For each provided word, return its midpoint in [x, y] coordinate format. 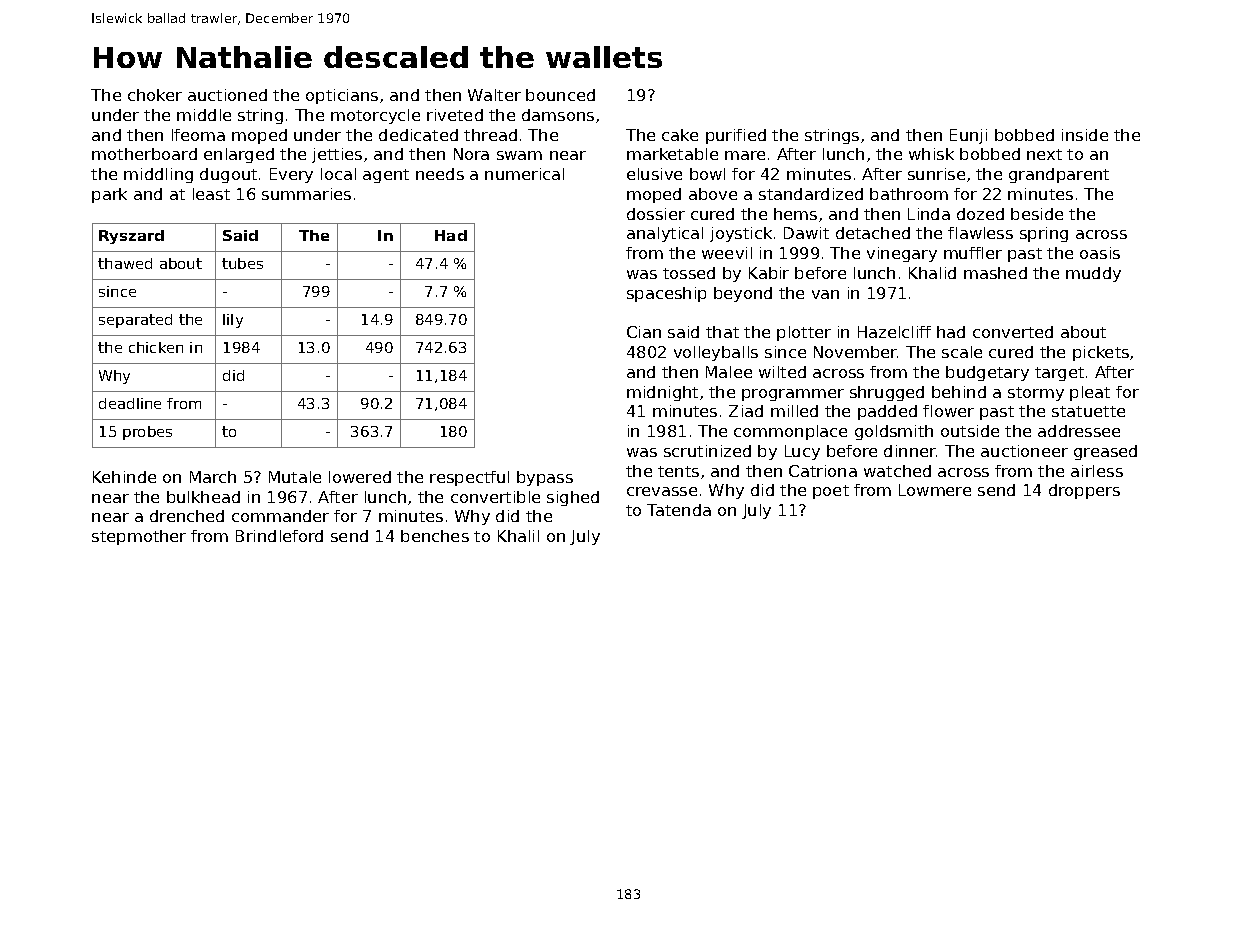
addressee [1079, 431]
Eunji [968, 136]
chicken [156, 347]
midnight [662, 393]
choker [155, 95]
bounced [560, 95]
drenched [187, 516]
